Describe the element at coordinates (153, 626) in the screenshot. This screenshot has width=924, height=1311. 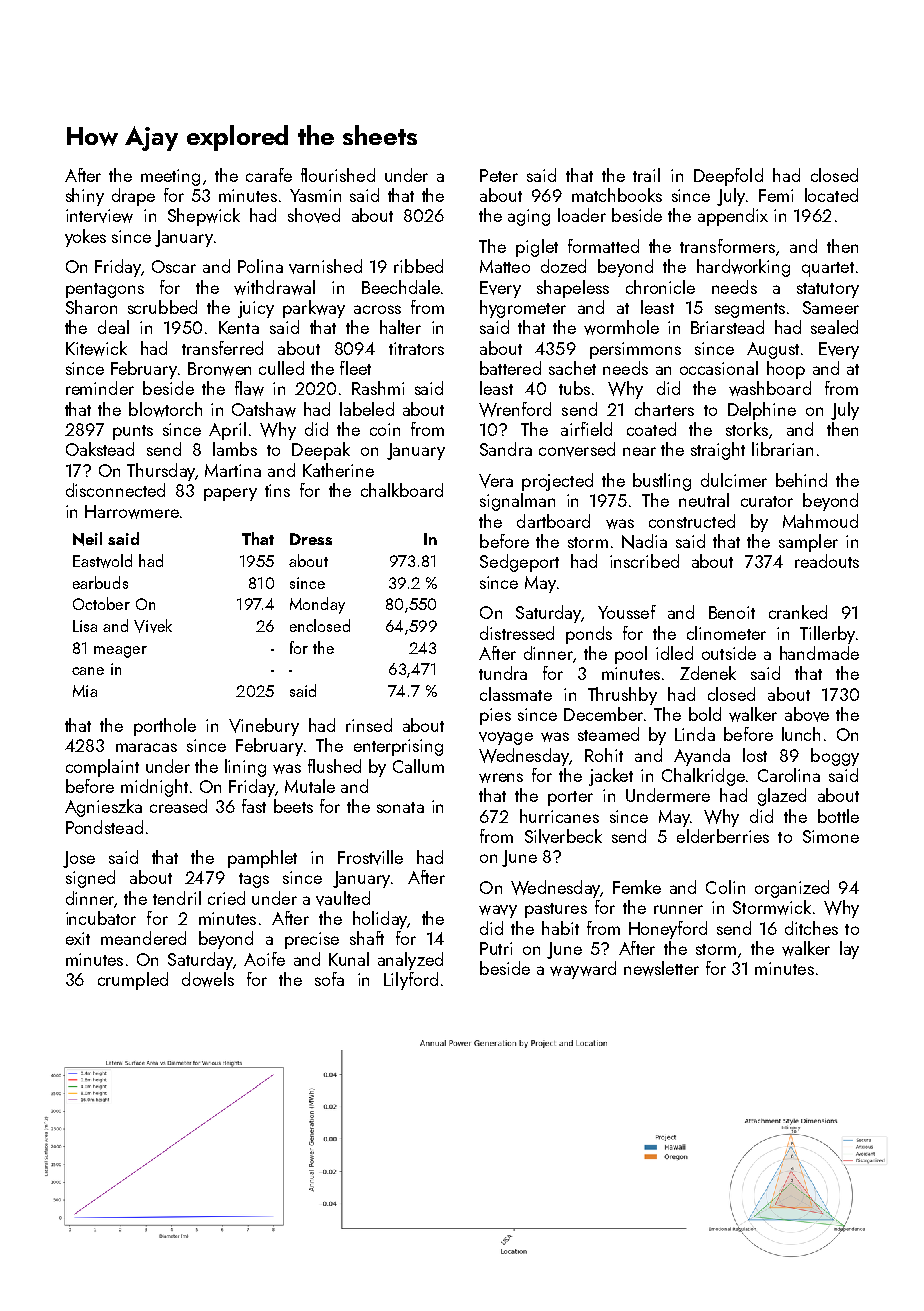
I see `Vivek` at that location.
